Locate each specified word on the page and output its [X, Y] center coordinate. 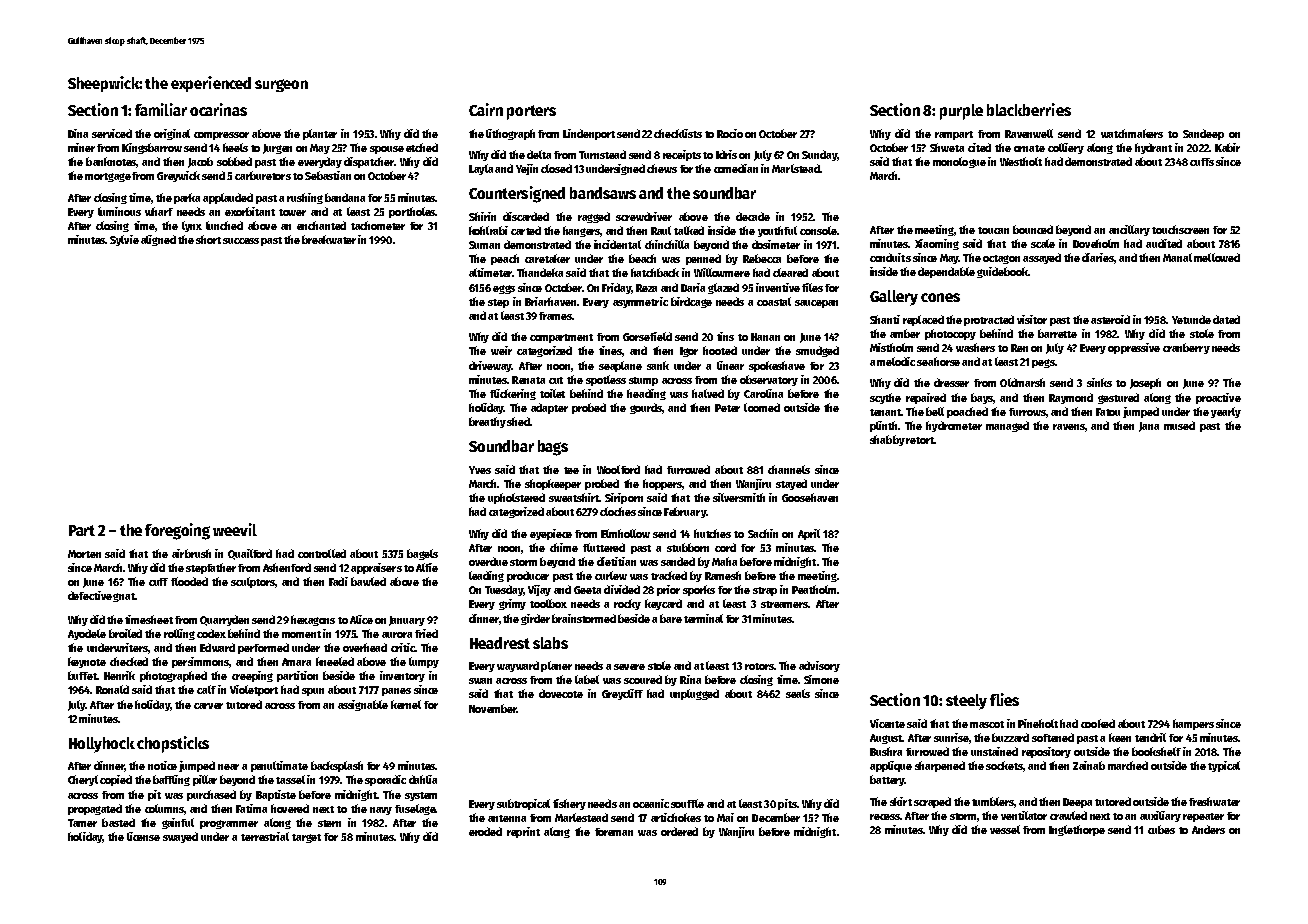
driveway [490, 366]
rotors [759, 666]
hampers [1193, 724]
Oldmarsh [1022, 382]
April [809, 534]
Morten [84, 554]
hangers [581, 231]
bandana [345, 197]
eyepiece [551, 534]
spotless [606, 380]
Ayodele [87, 634]
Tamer [82, 823]
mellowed [1217, 257]
